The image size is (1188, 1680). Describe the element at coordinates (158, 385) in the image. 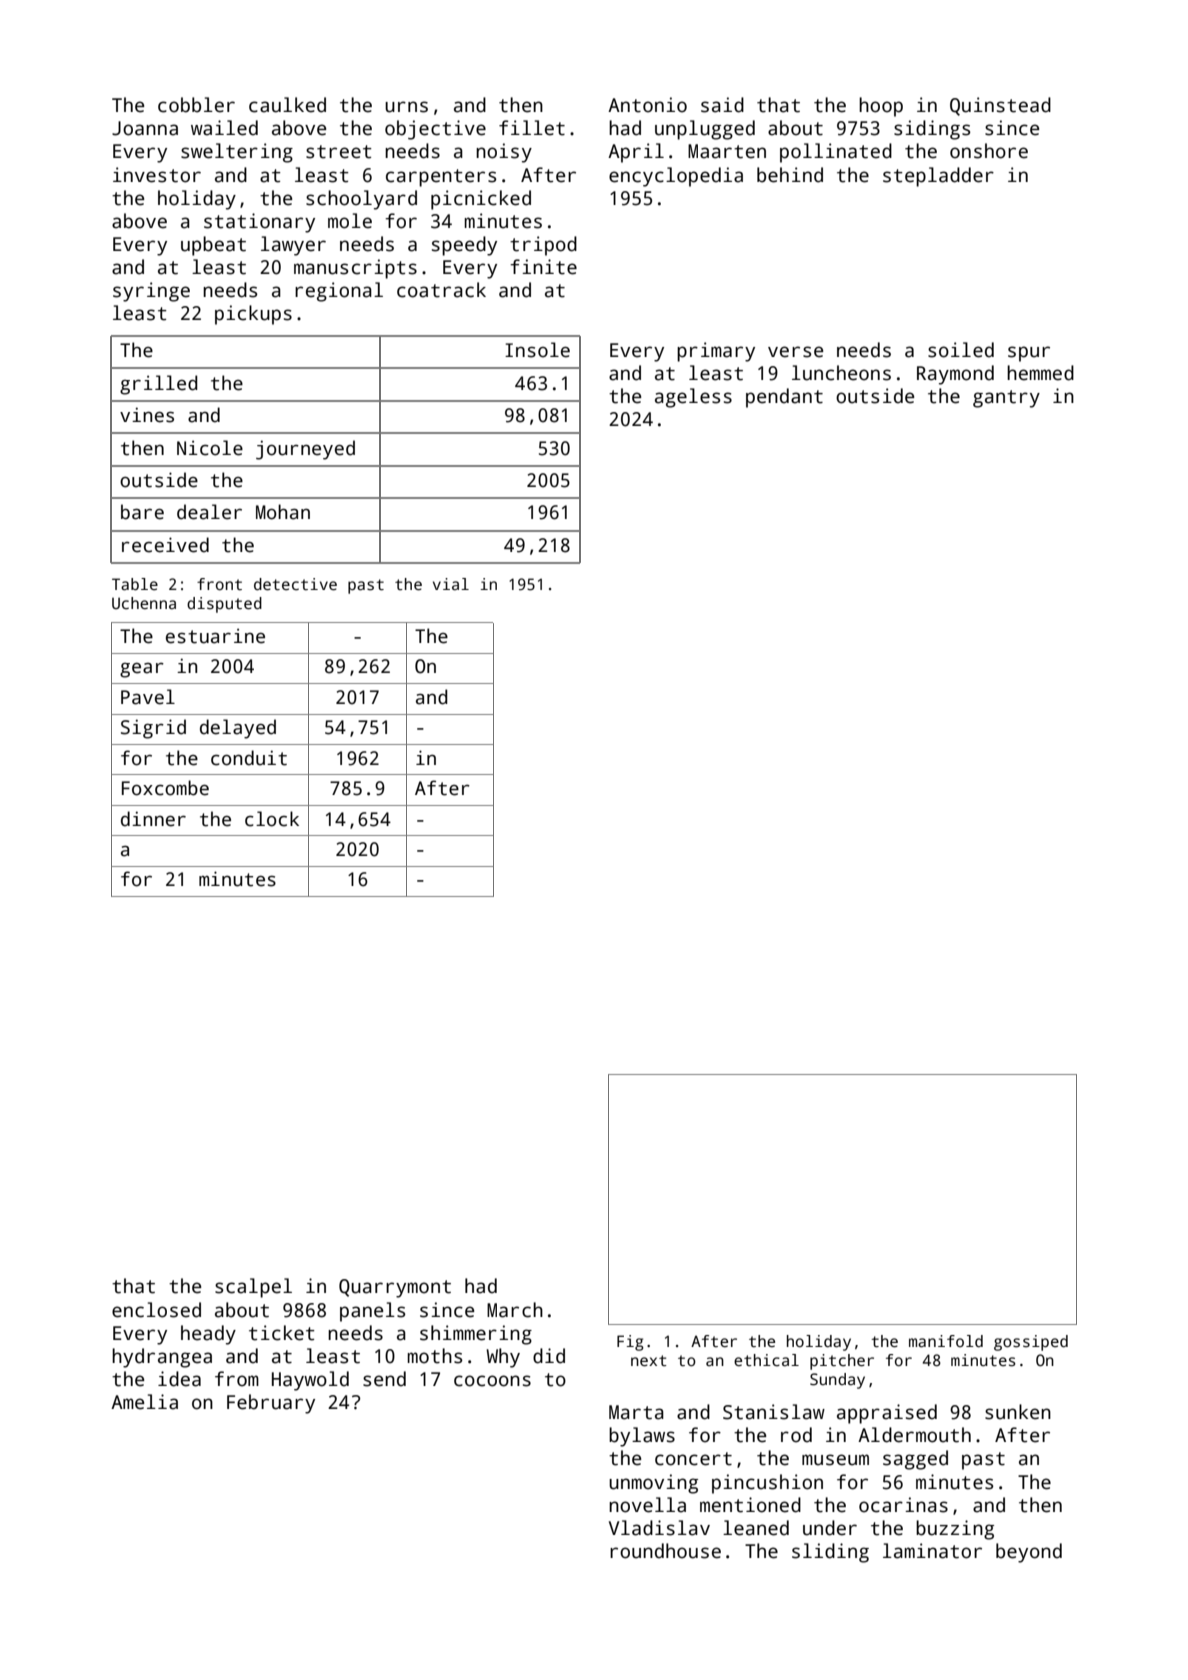

I see `grilled` at that location.
